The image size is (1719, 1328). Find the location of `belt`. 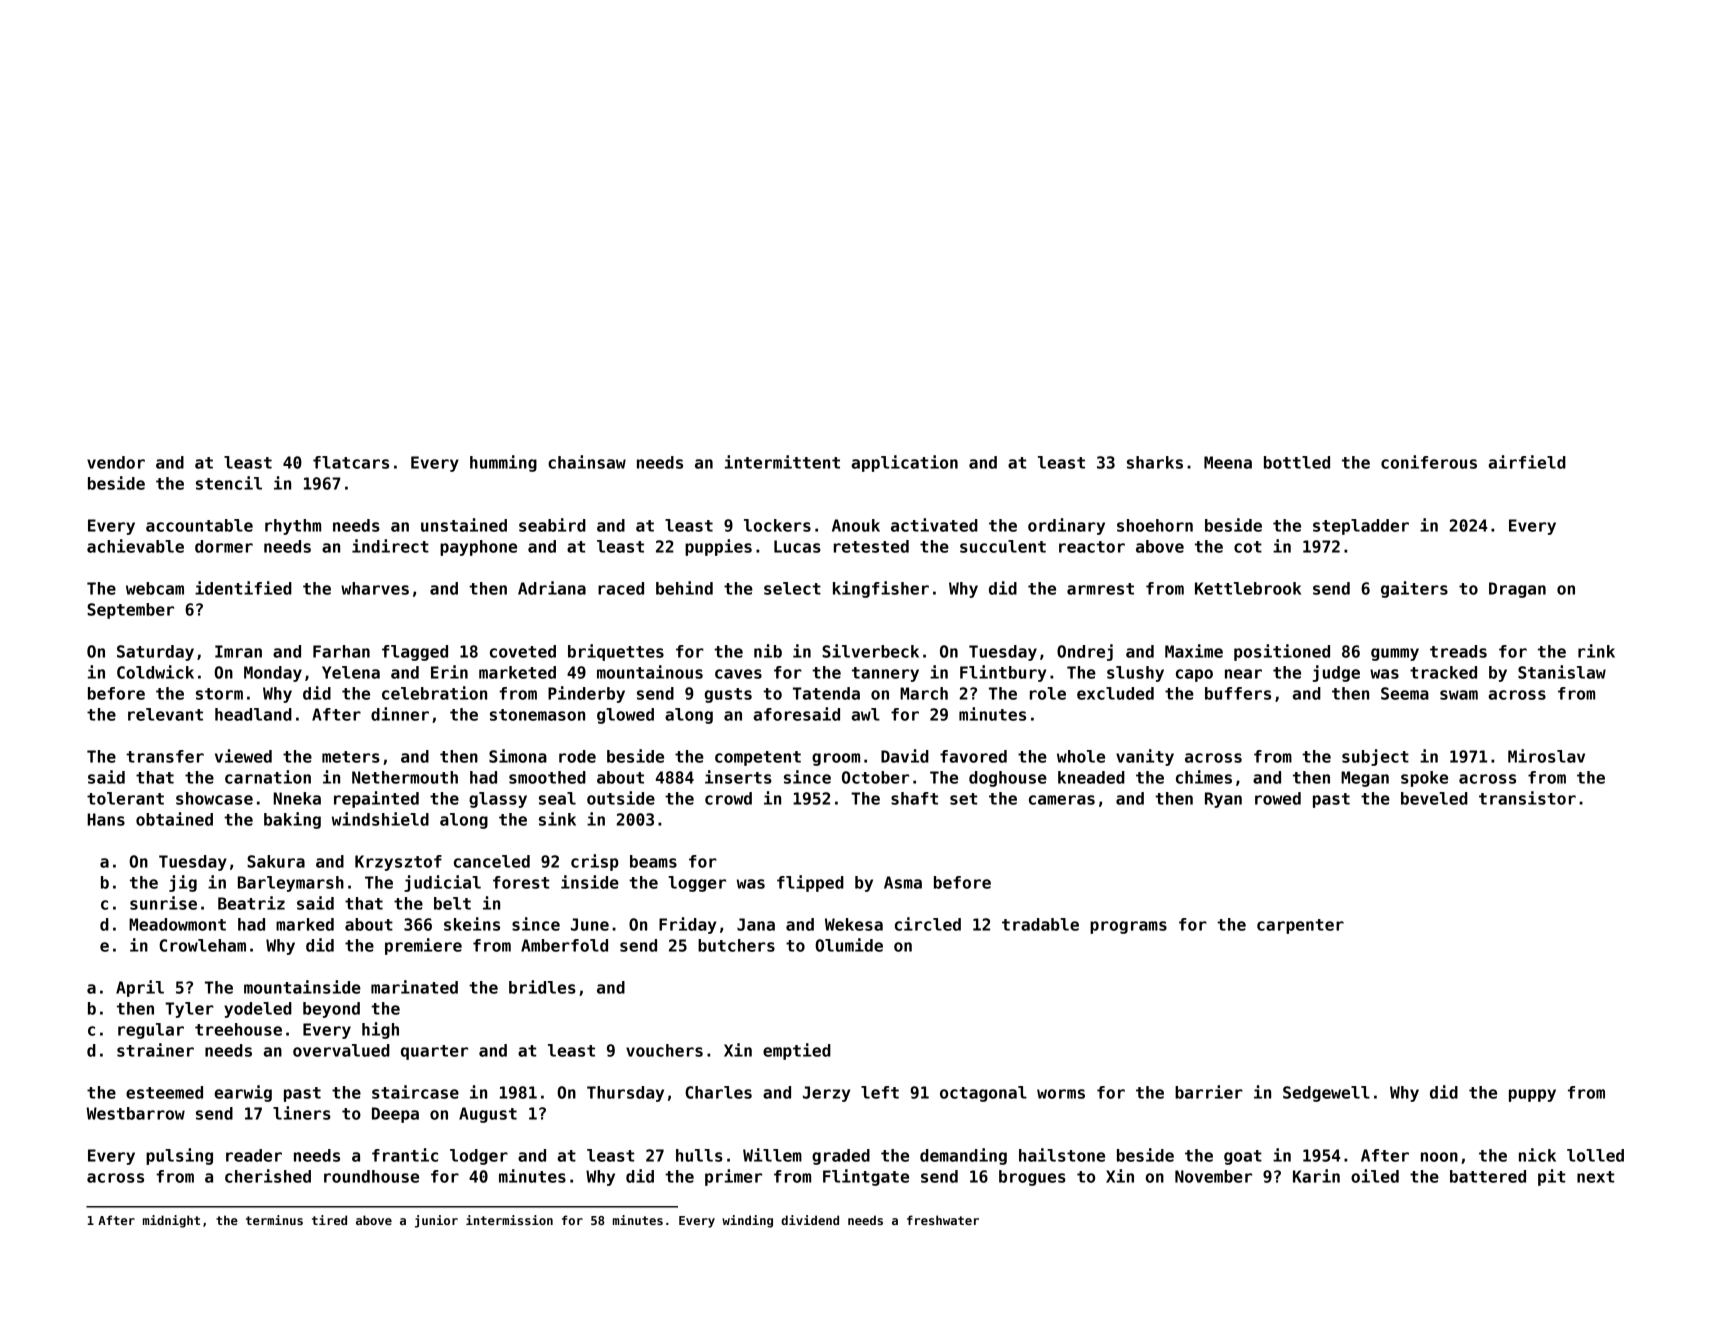

belt is located at coordinates (452, 903).
